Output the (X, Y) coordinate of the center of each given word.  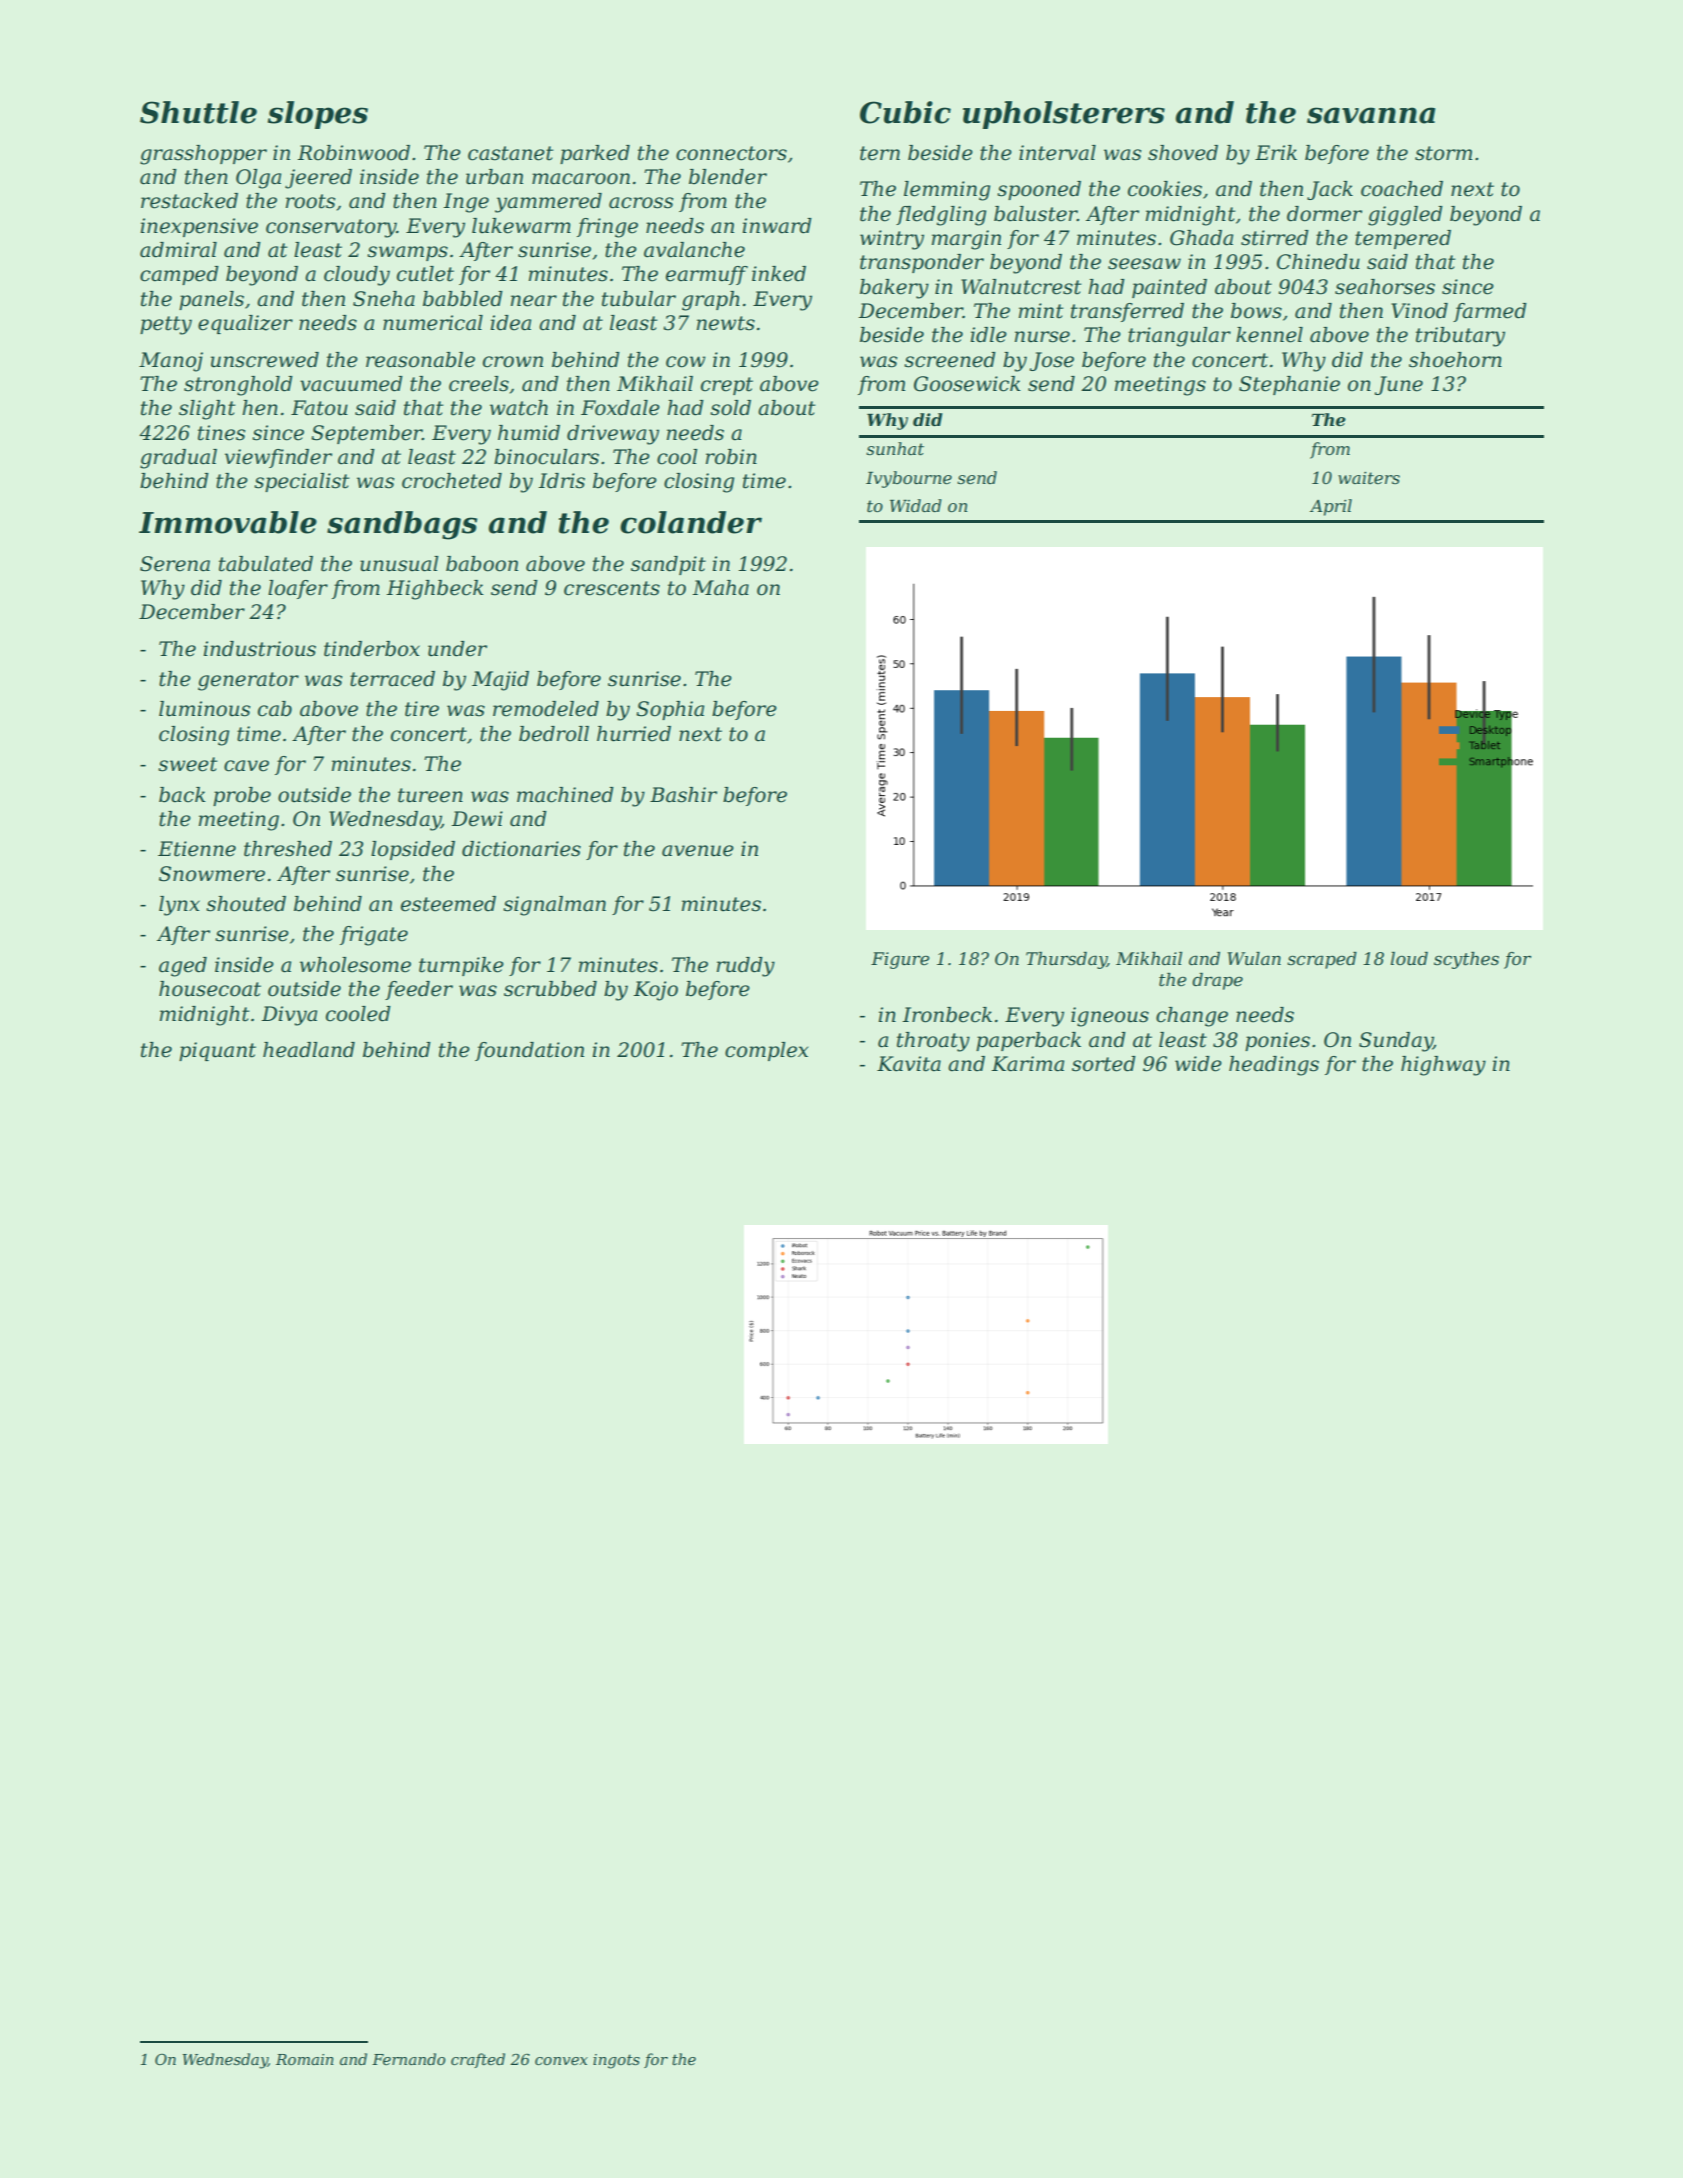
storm (1443, 153)
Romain (305, 2059)
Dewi (477, 819)
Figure (900, 960)
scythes (1466, 960)
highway (1443, 1066)
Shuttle (198, 112)
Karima (1028, 1064)
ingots (616, 2061)
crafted (478, 2060)
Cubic (905, 112)
